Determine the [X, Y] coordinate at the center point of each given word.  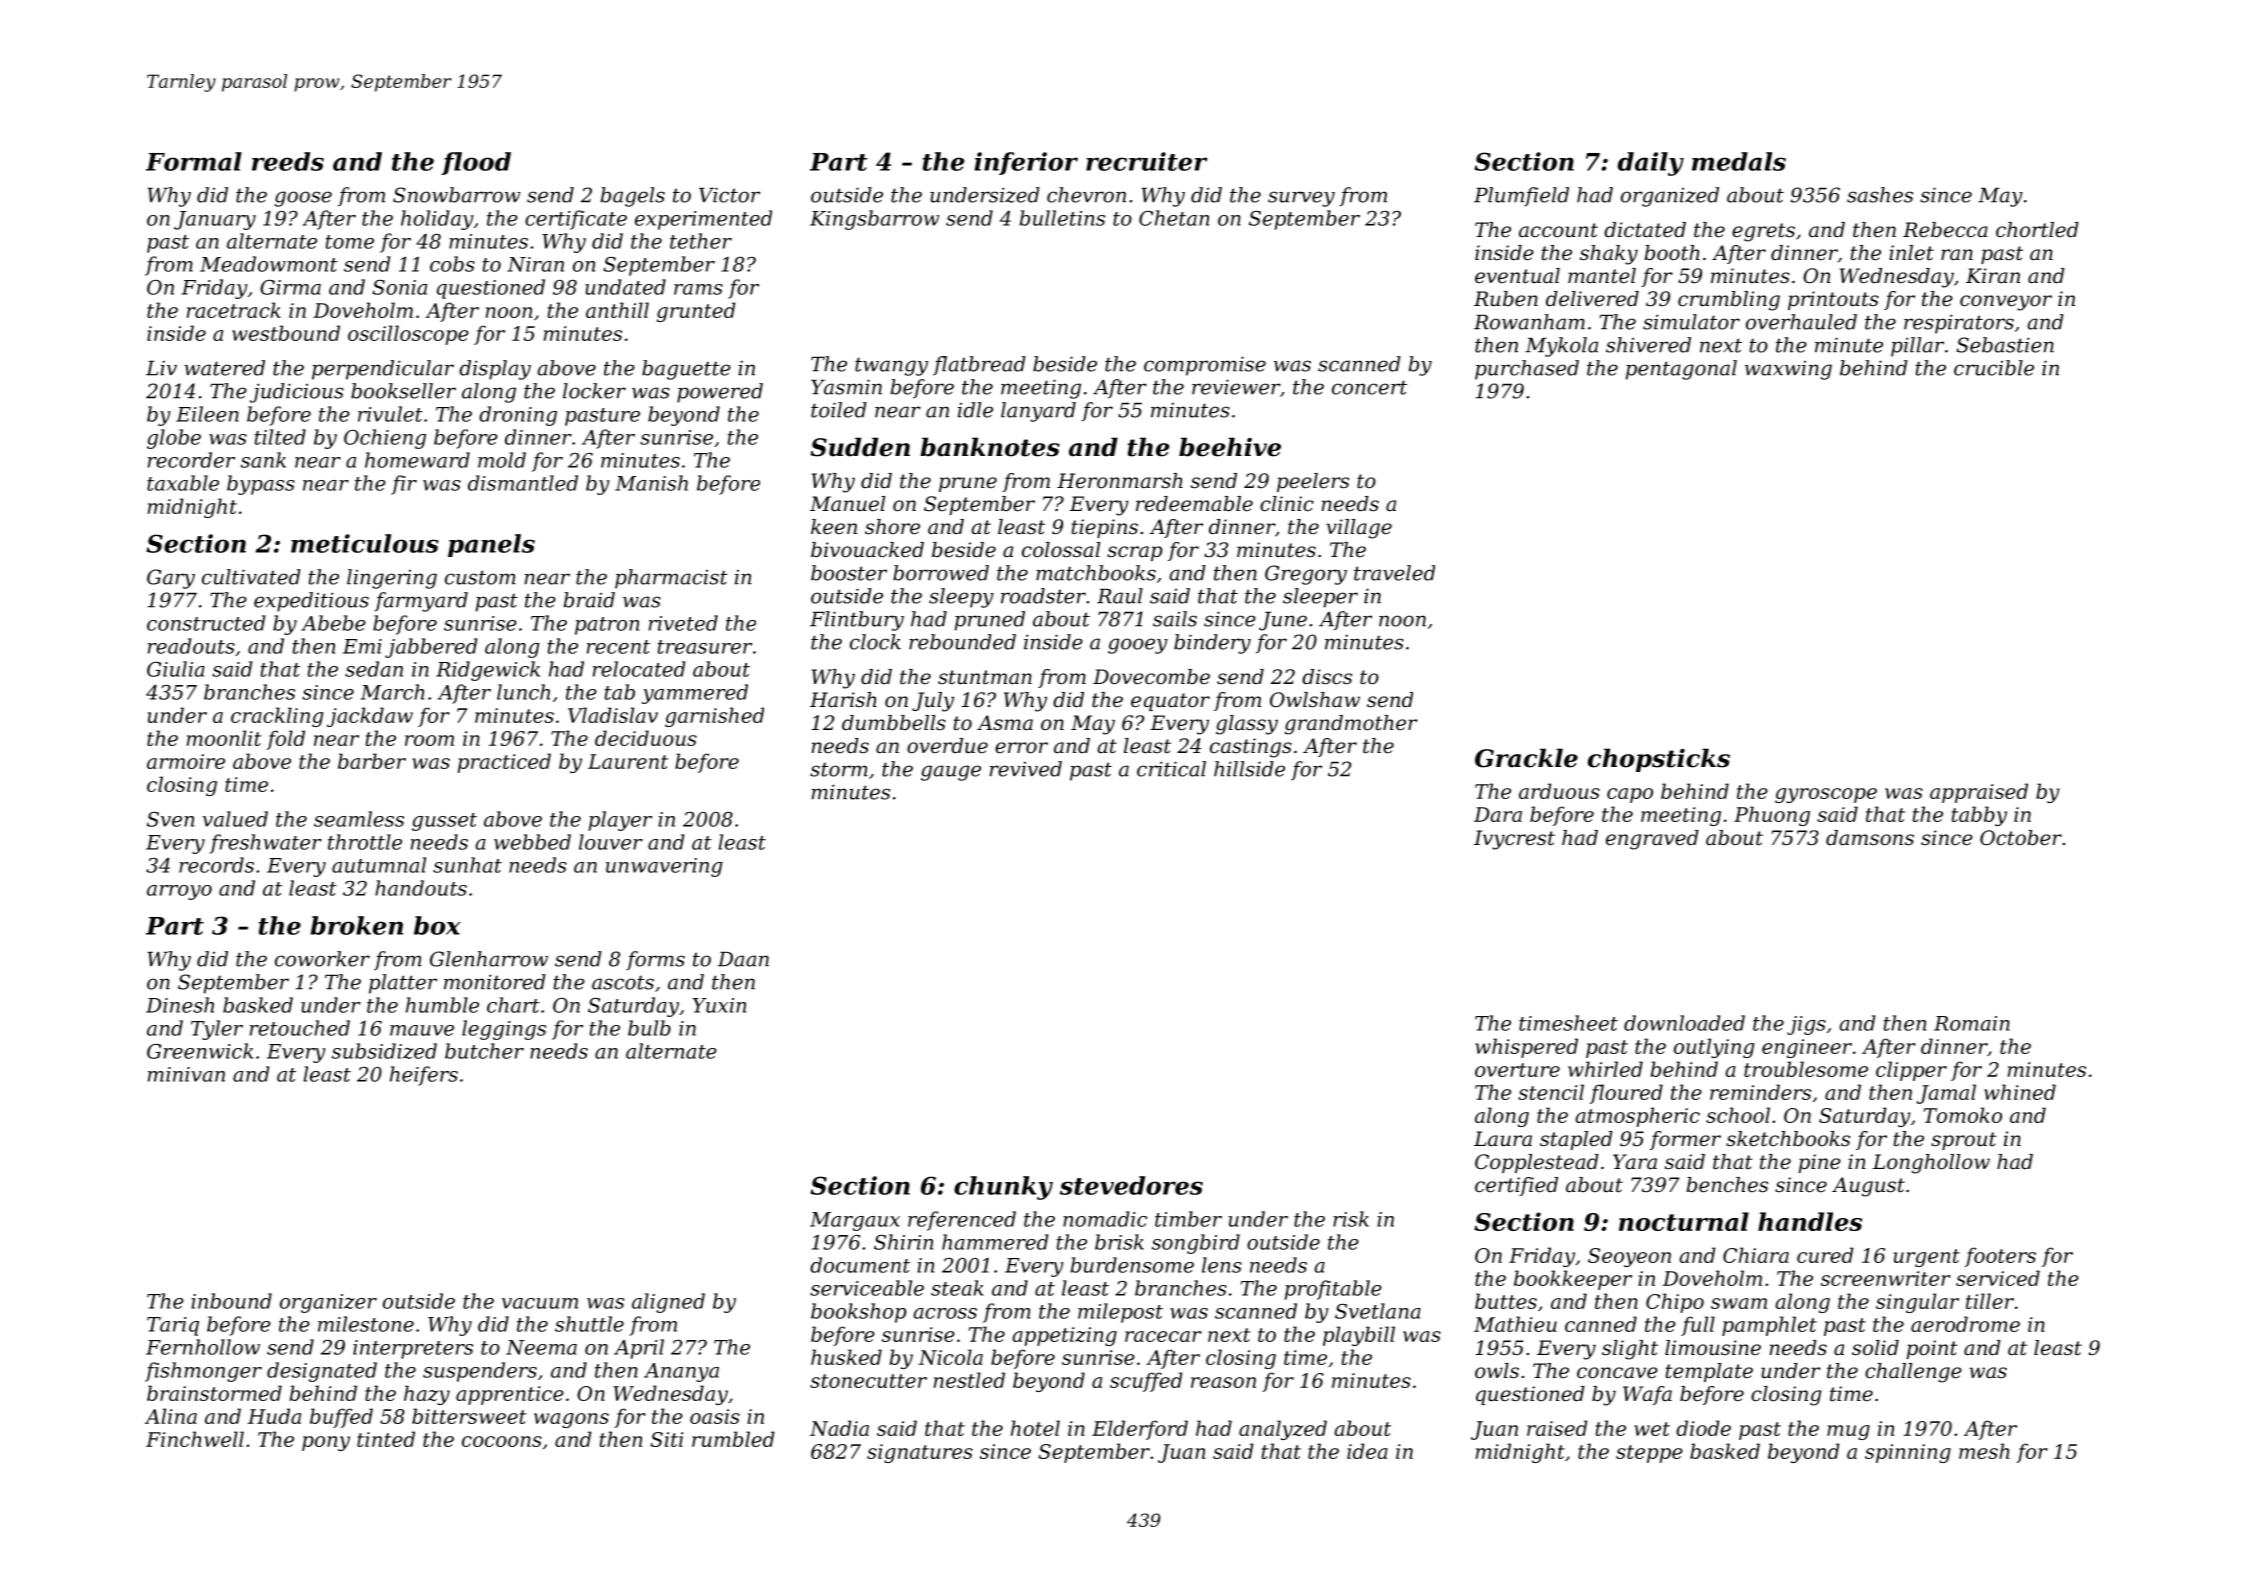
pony [326, 1443]
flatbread [979, 366]
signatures [920, 1453]
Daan [743, 959]
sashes [1880, 195]
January [215, 220]
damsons [1870, 838]
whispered [1526, 1048]
